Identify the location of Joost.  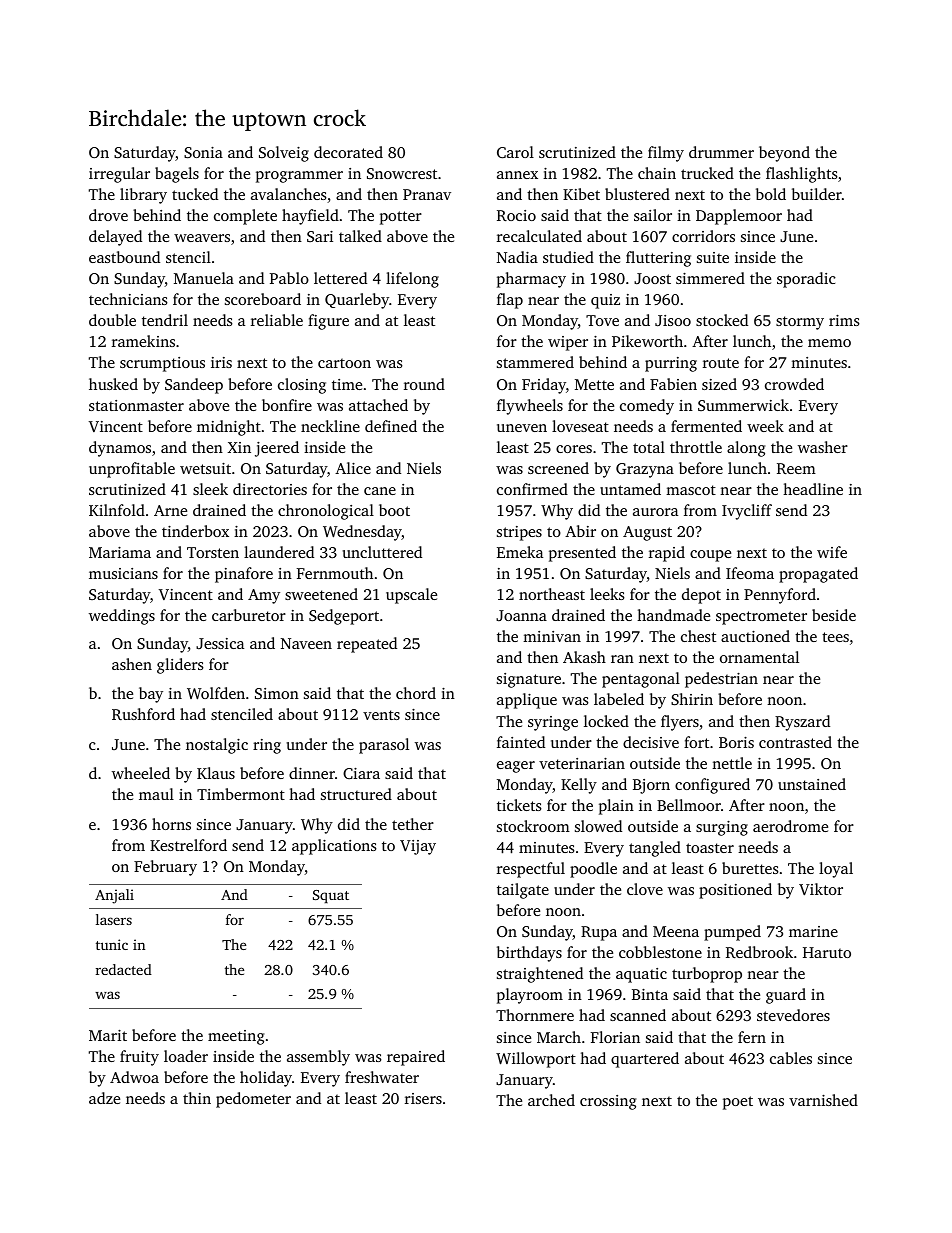
(652, 278).
